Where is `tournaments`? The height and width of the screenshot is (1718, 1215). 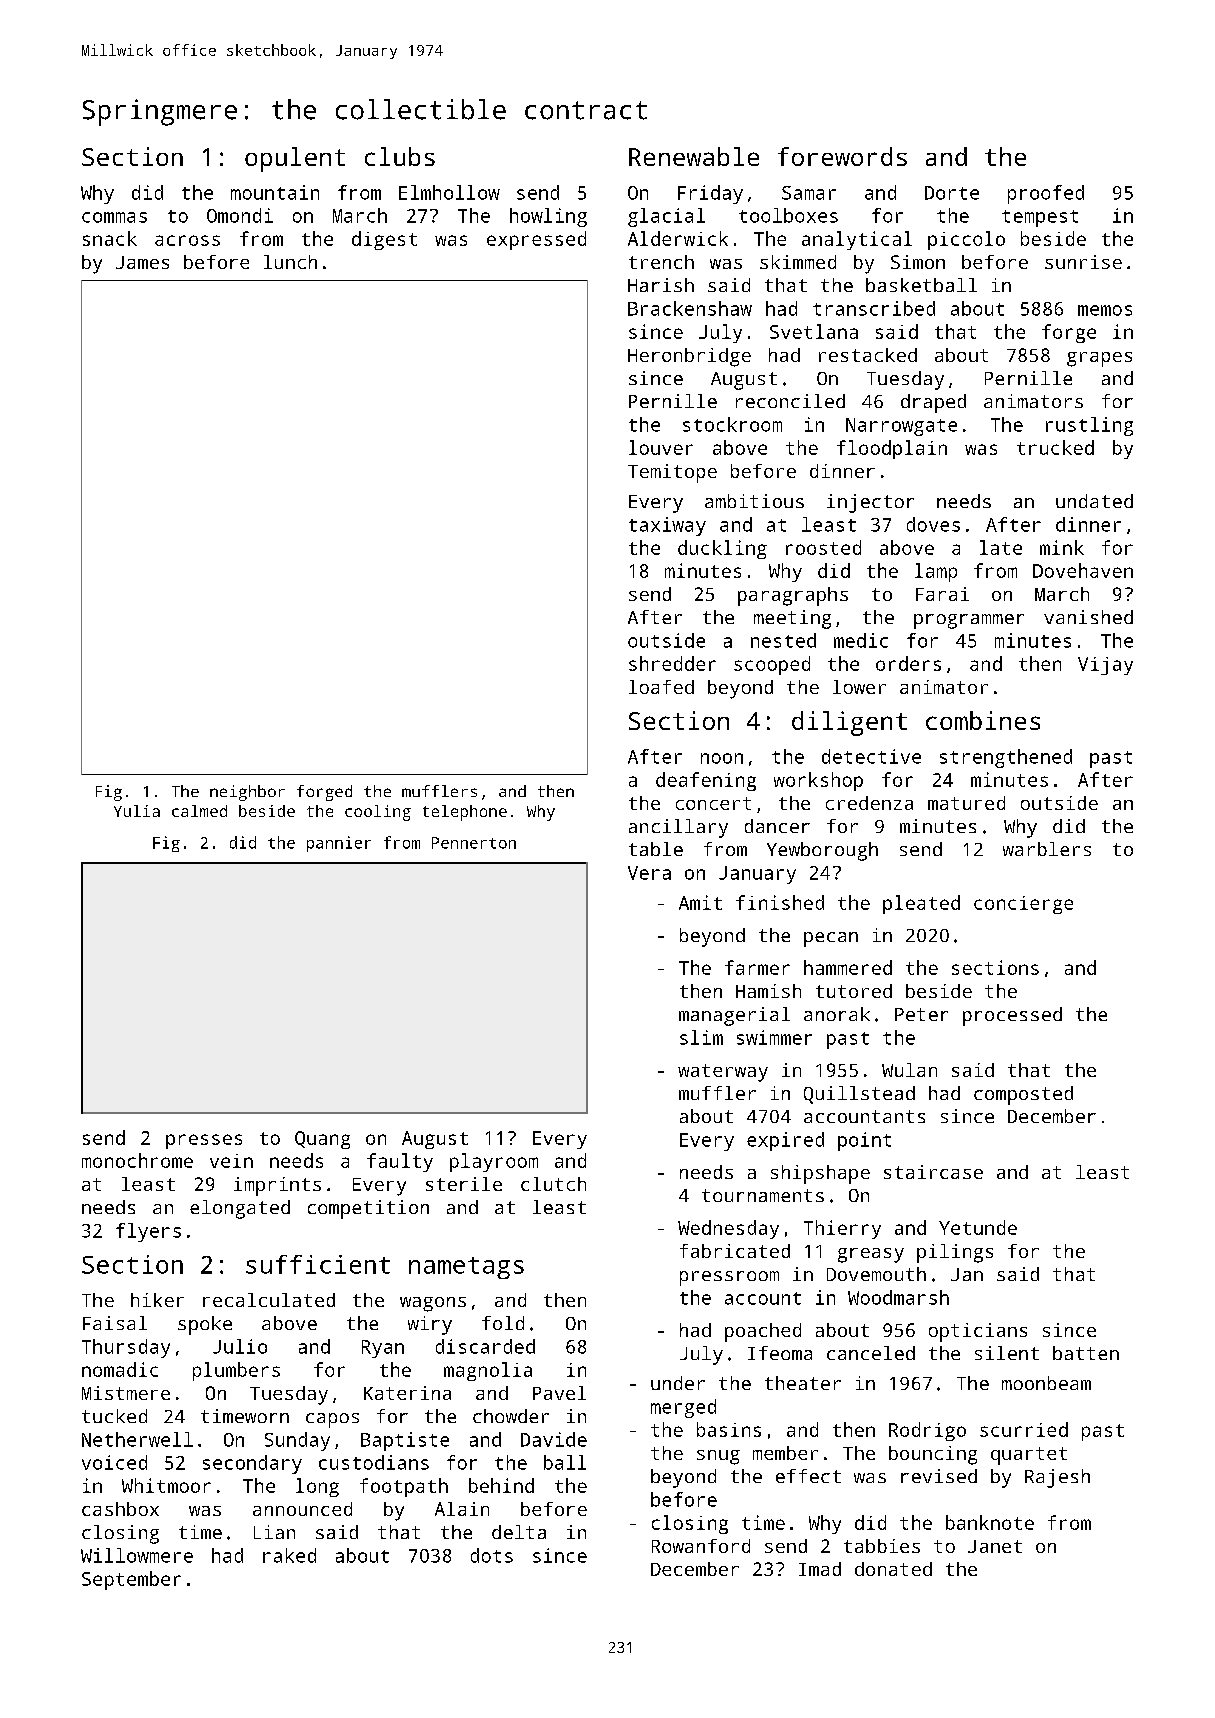 tournaments is located at coordinates (763, 1195).
